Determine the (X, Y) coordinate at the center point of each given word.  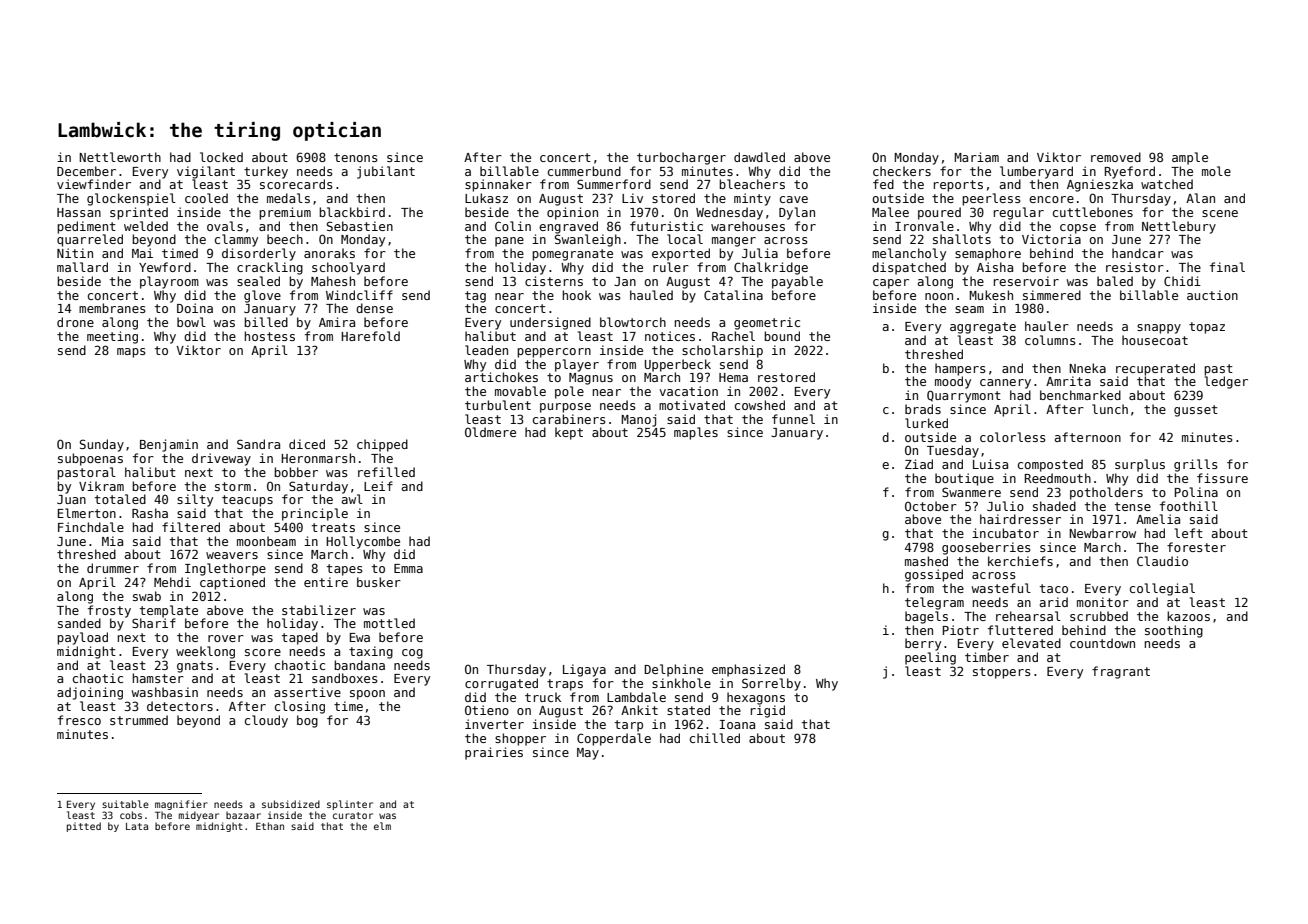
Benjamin (169, 445)
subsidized (291, 804)
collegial (1162, 589)
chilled (715, 738)
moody (953, 382)
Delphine (673, 670)
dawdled (759, 157)
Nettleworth (120, 157)
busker (379, 582)
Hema (733, 377)
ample (1190, 158)
